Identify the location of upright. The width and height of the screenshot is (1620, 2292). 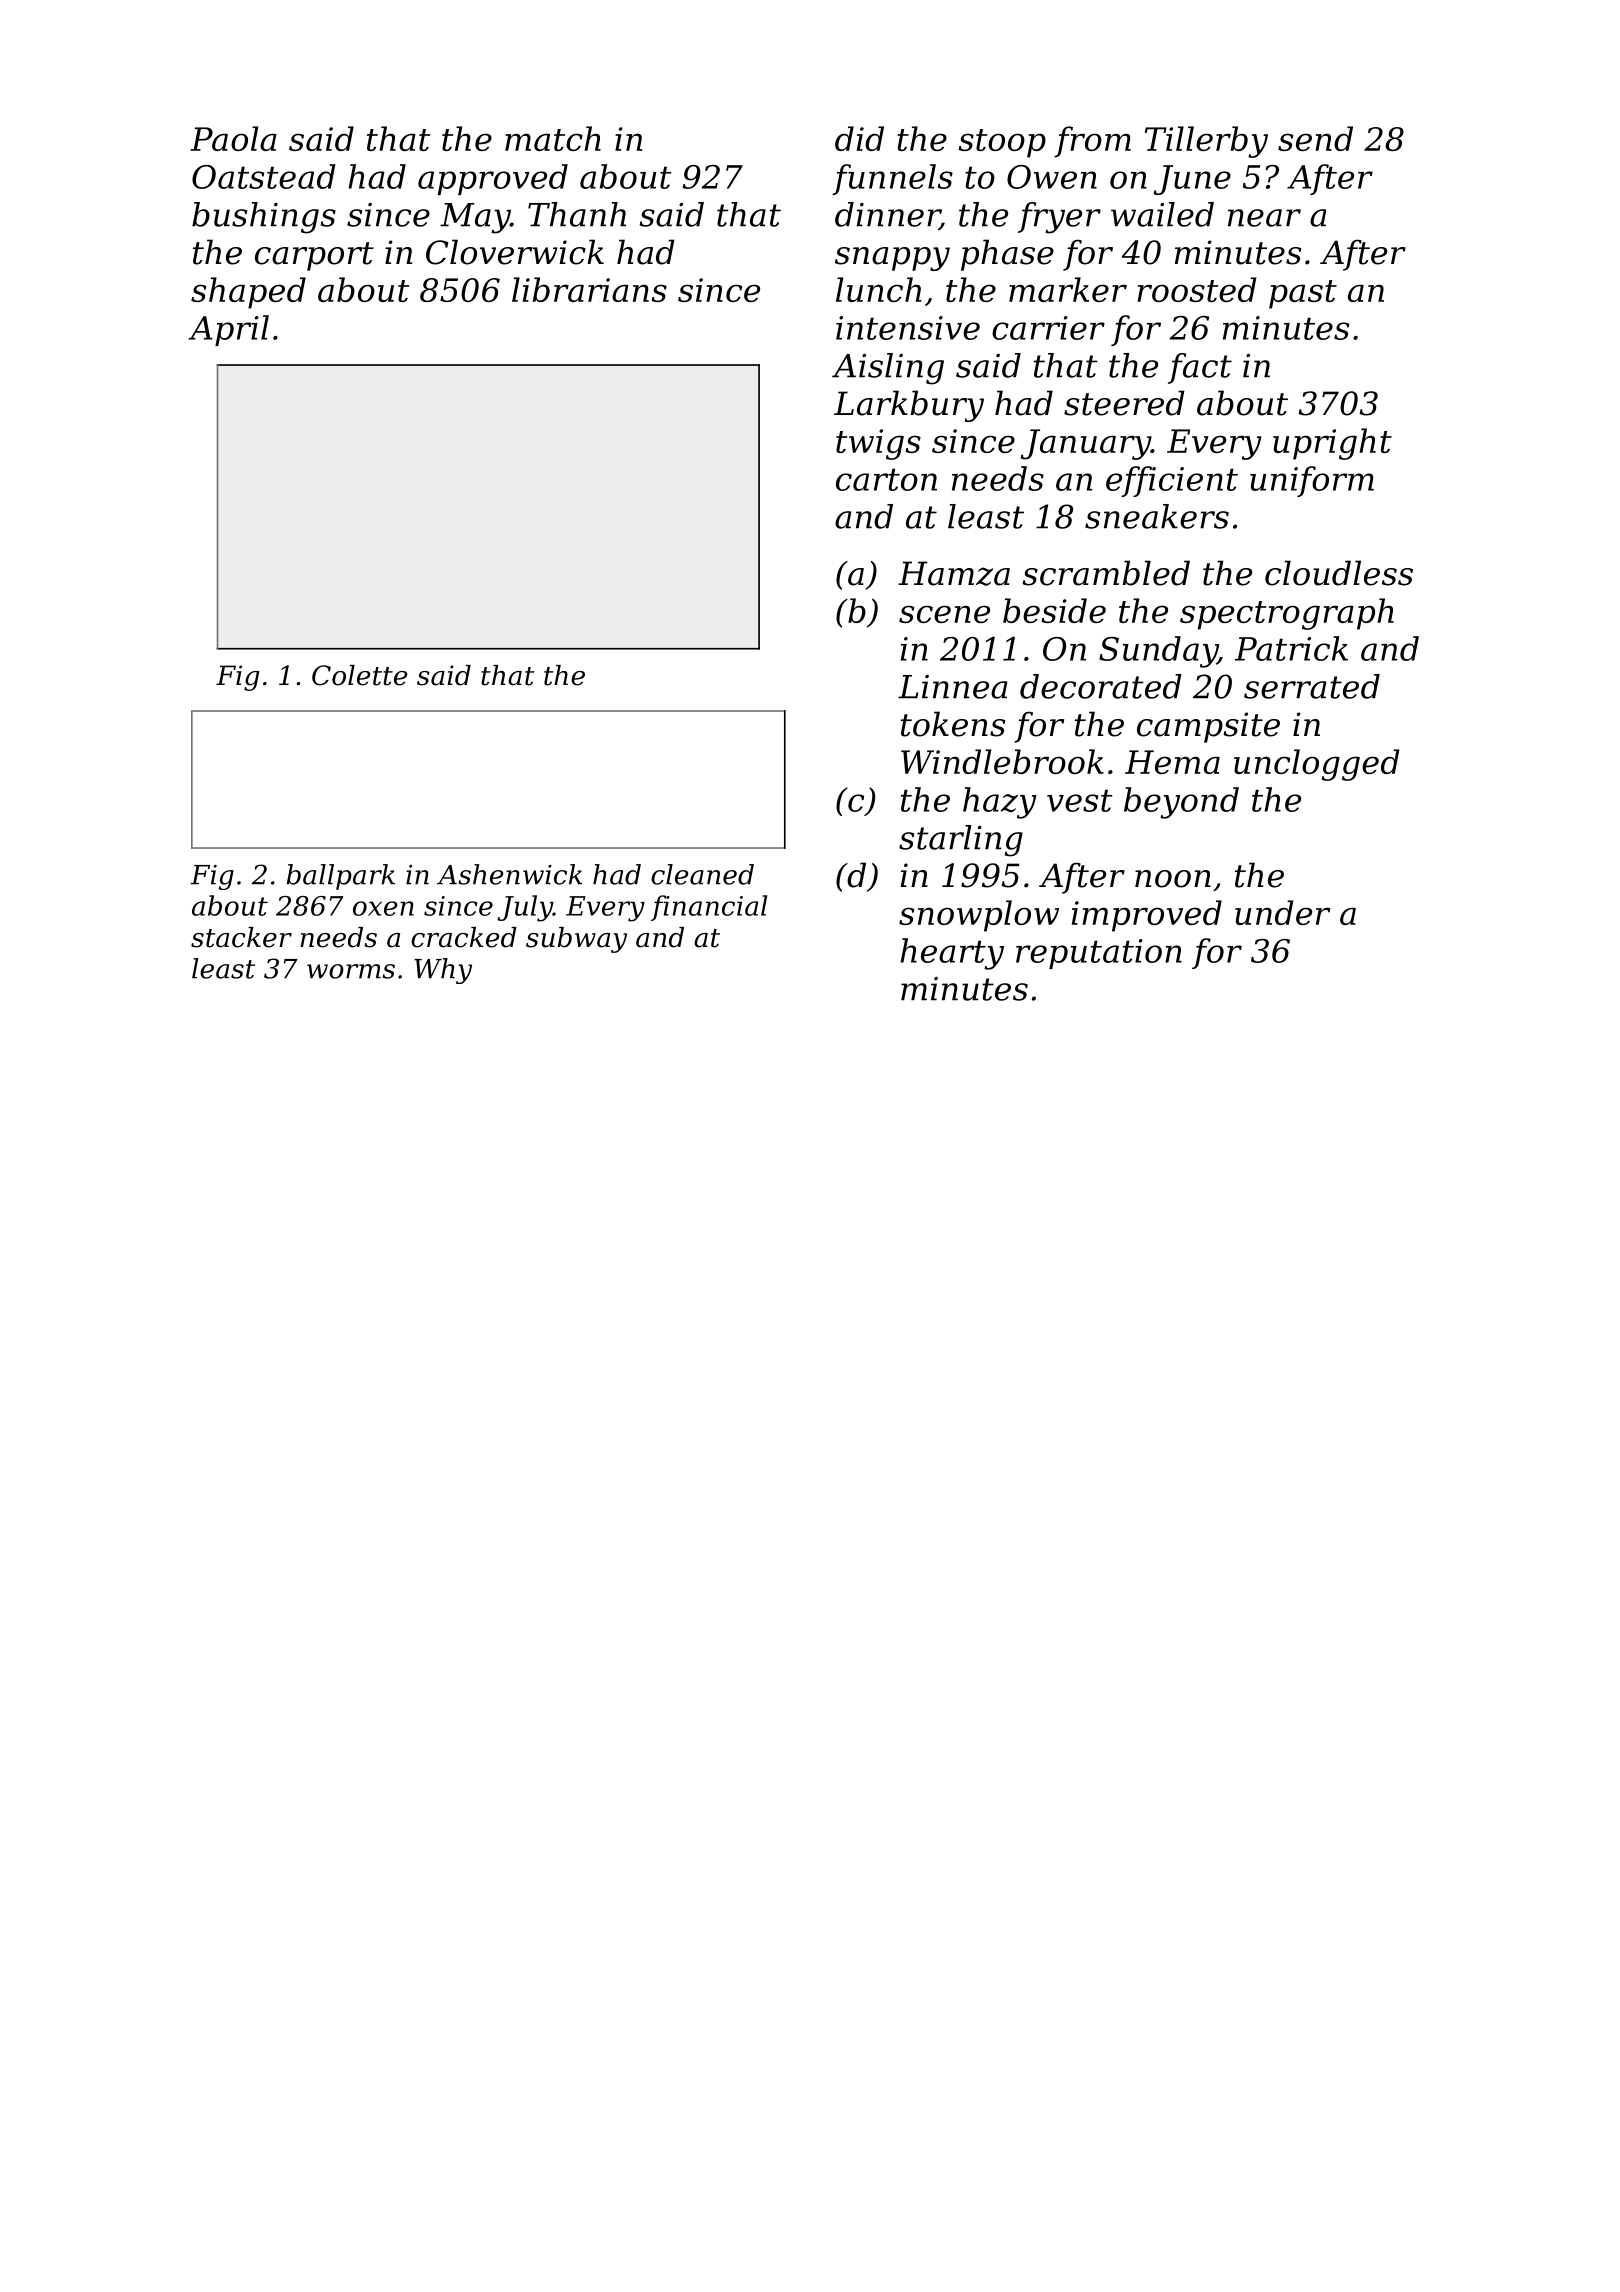
(1332, 444).
